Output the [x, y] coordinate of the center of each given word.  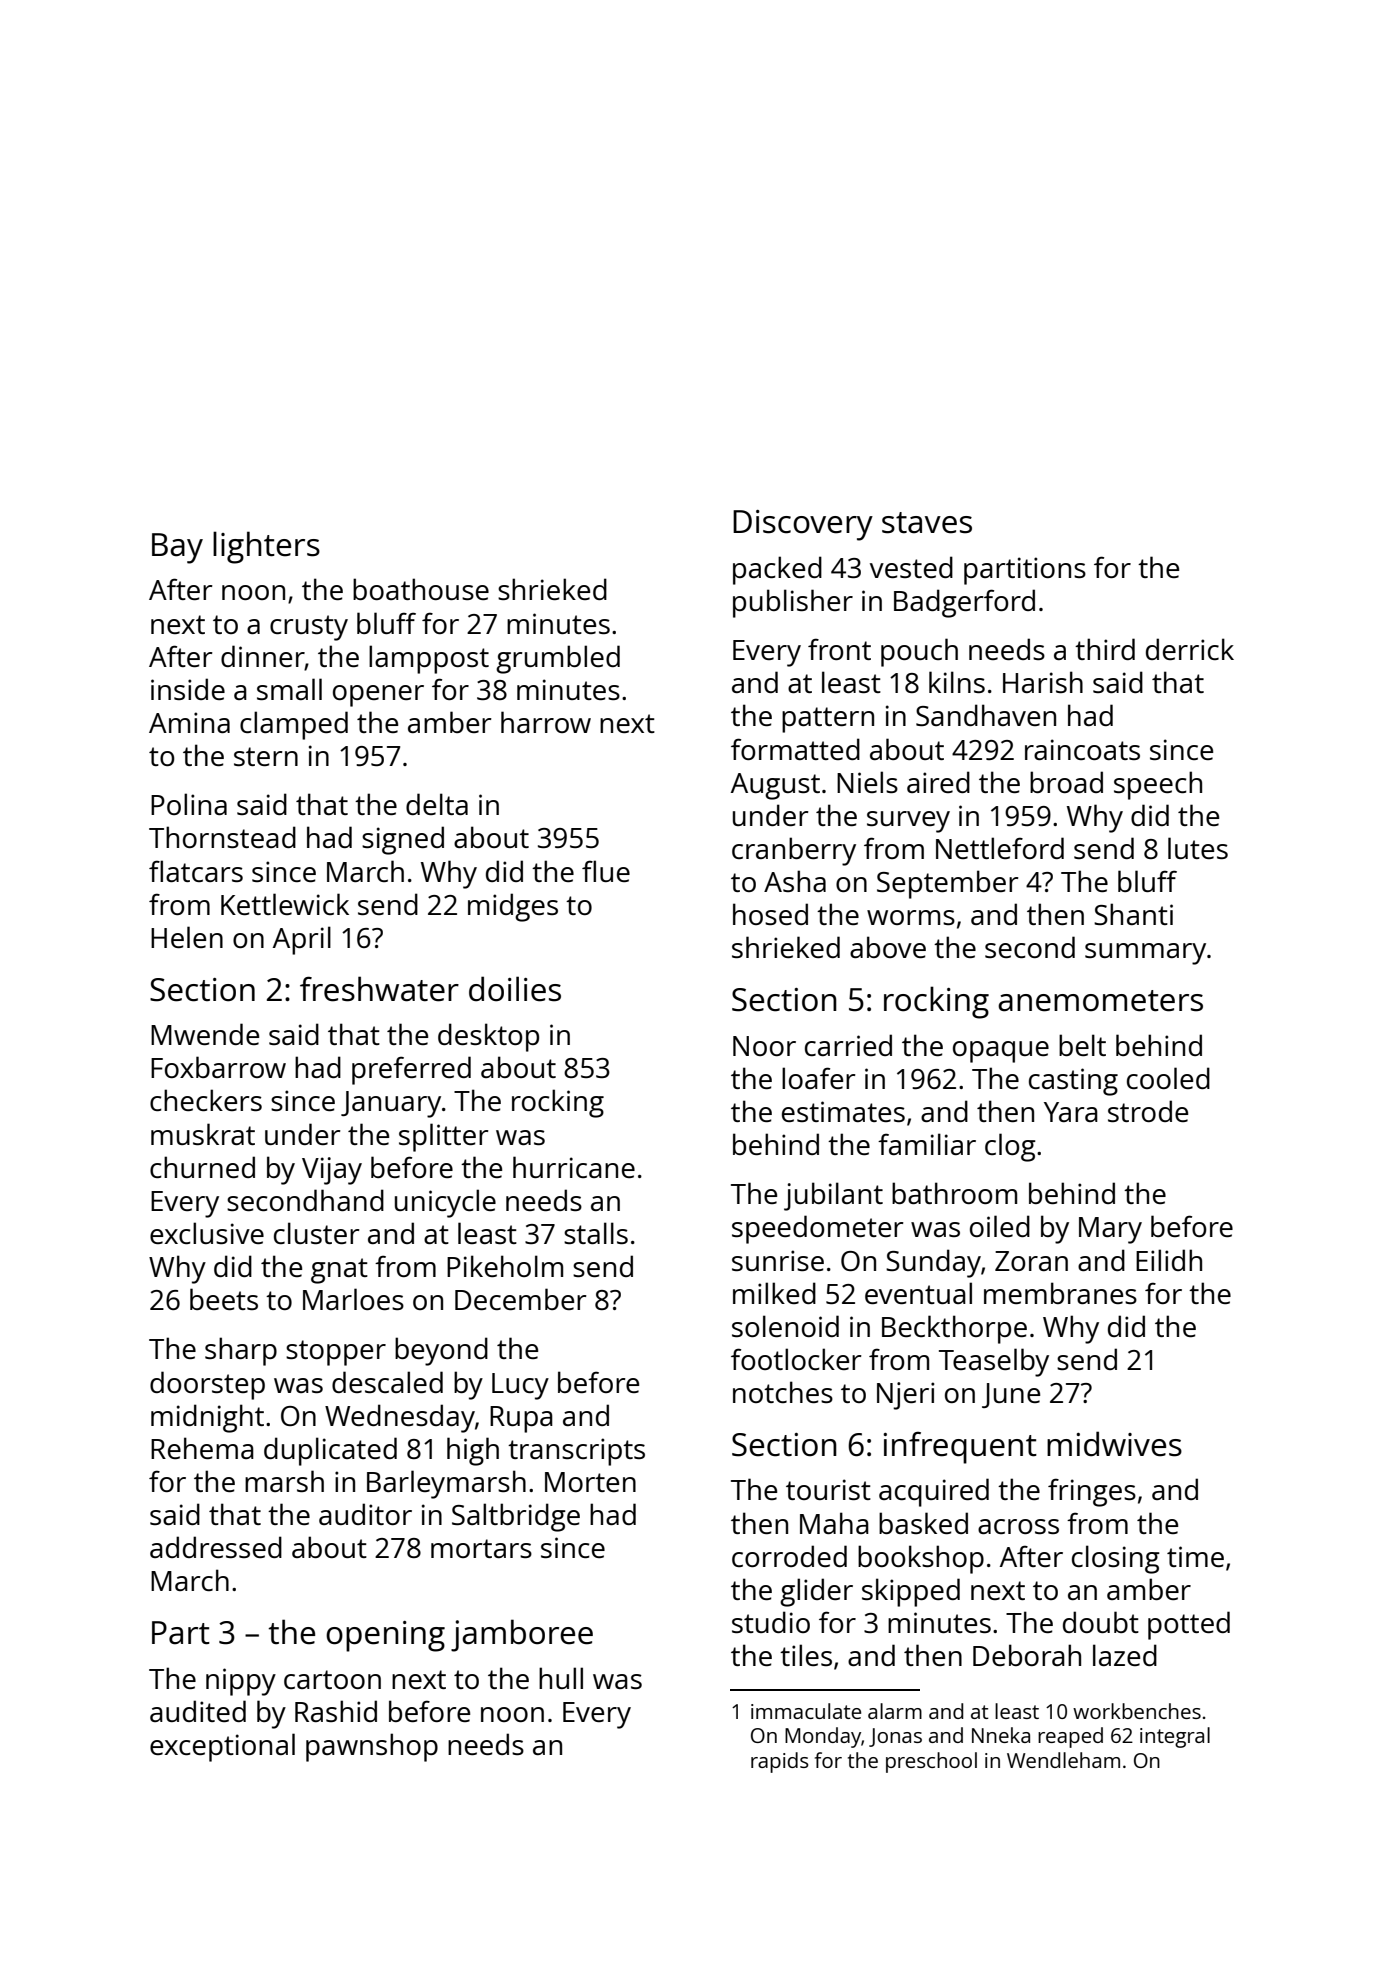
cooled [1168, 1078]
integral [1175, 1737]
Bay [177, 548]
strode [1148, 1111]
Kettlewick [285, 904]
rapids [779, 1762]
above [888, 947]
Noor [764, 1046]
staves [927, 523]
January [391, 1104]
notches [783, 1392]
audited [198, 1711]
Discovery [803, 525]
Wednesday [400, 1418]
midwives [1114, 1444]
